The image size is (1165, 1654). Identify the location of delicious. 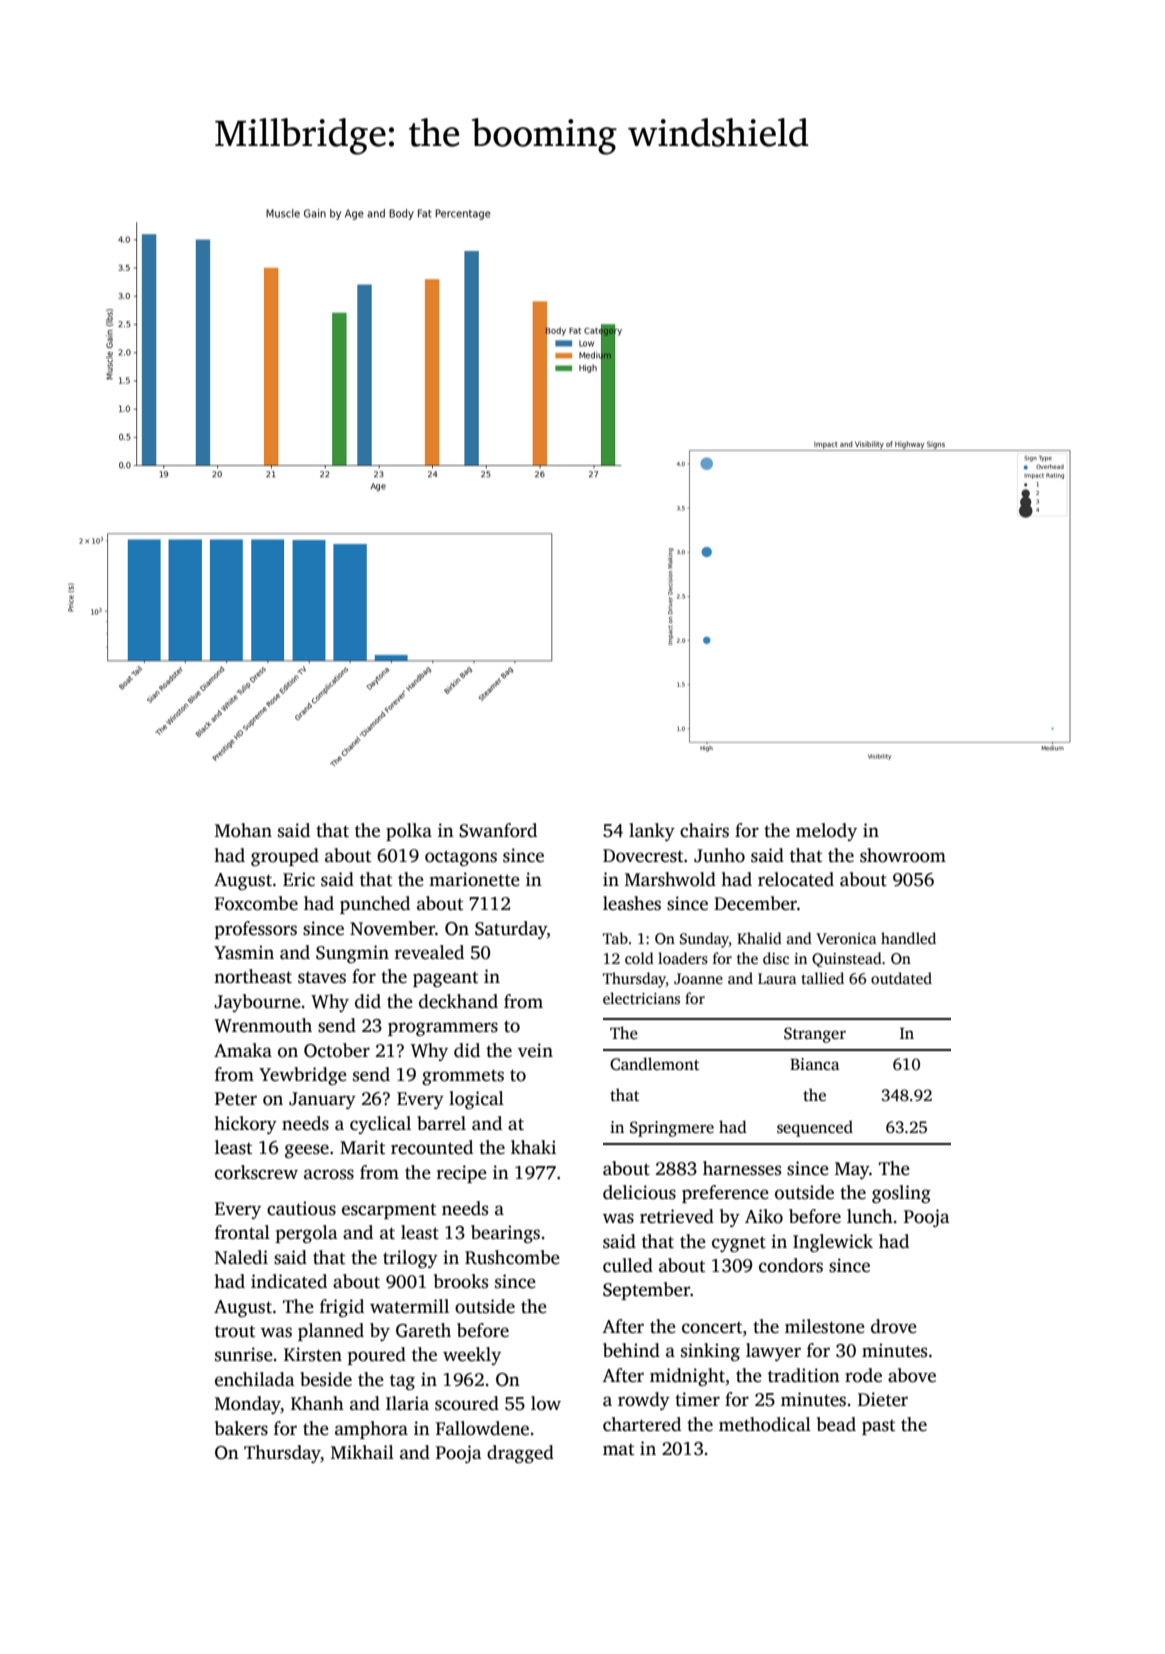
(639, 1192).
